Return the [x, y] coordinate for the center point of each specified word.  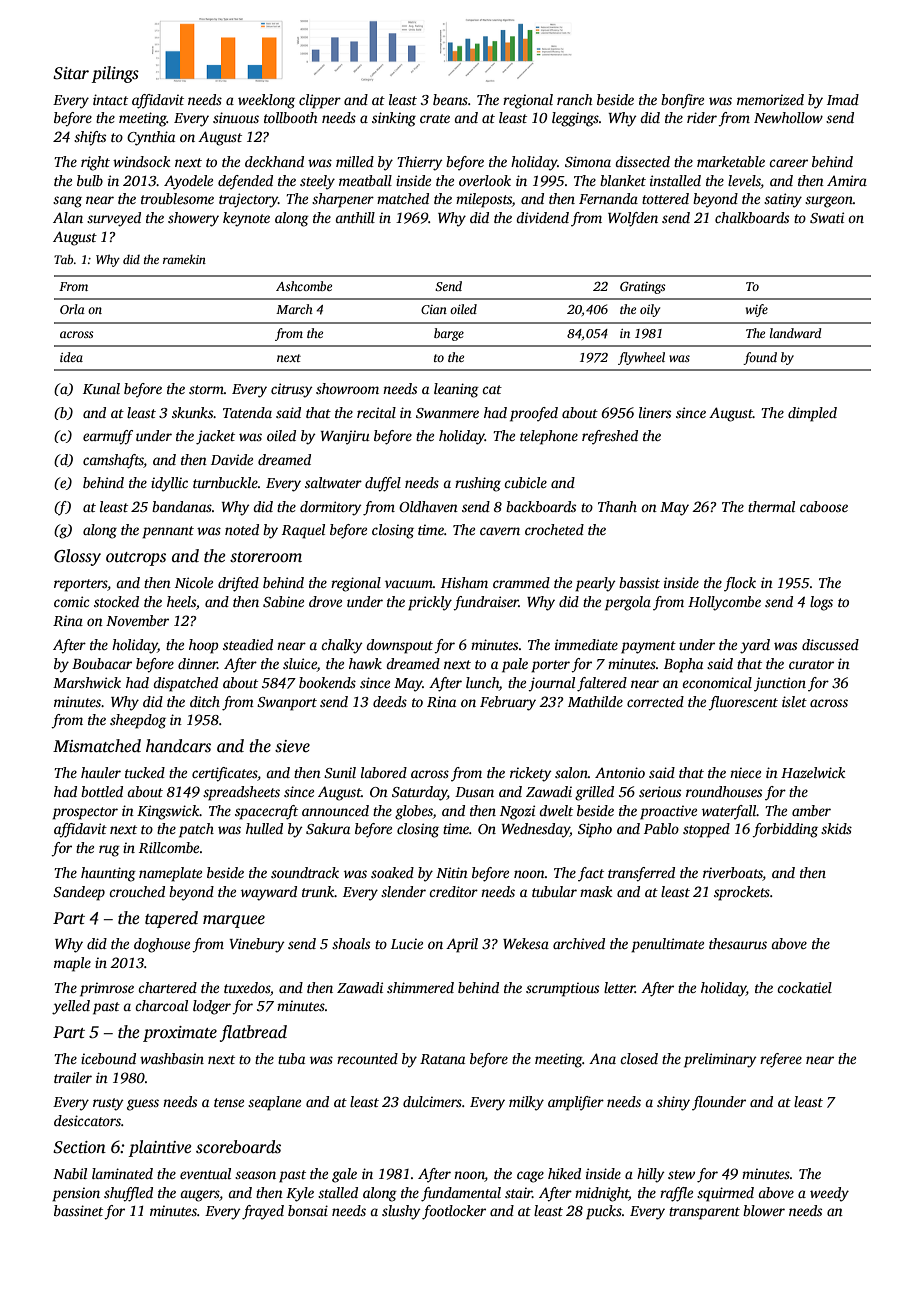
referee [781, 1060]
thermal [771, 506]
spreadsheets [241, 793]
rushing [478, 484]
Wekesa [526, 943]
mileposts [484, 200]
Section [79, 1147]
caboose [824, 506]
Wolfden [633, 219]
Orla [72, 309]
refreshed [610, 437]
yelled [71, 1007]
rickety [531, 774]
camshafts [113, 461]
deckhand [274, 161]
